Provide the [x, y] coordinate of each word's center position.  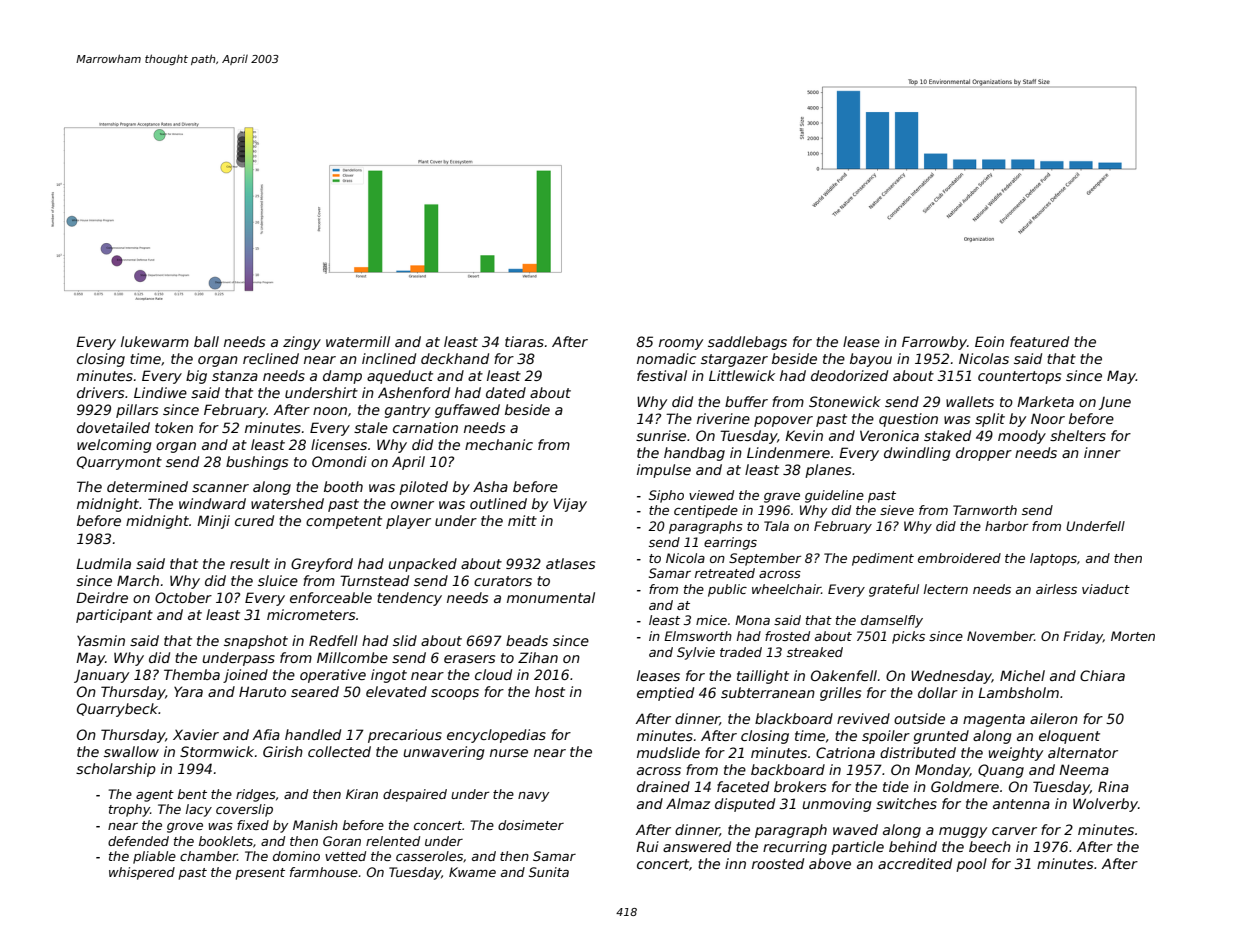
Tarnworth [985, 510]
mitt [522, 520]
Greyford [322, 565]
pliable [154, 857]
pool [971, 865]
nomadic [666, 358]
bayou [871, 360]
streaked [815, 652]
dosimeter [531, 825]
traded [741, 652]
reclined [271, 358]
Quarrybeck [118, 710]
